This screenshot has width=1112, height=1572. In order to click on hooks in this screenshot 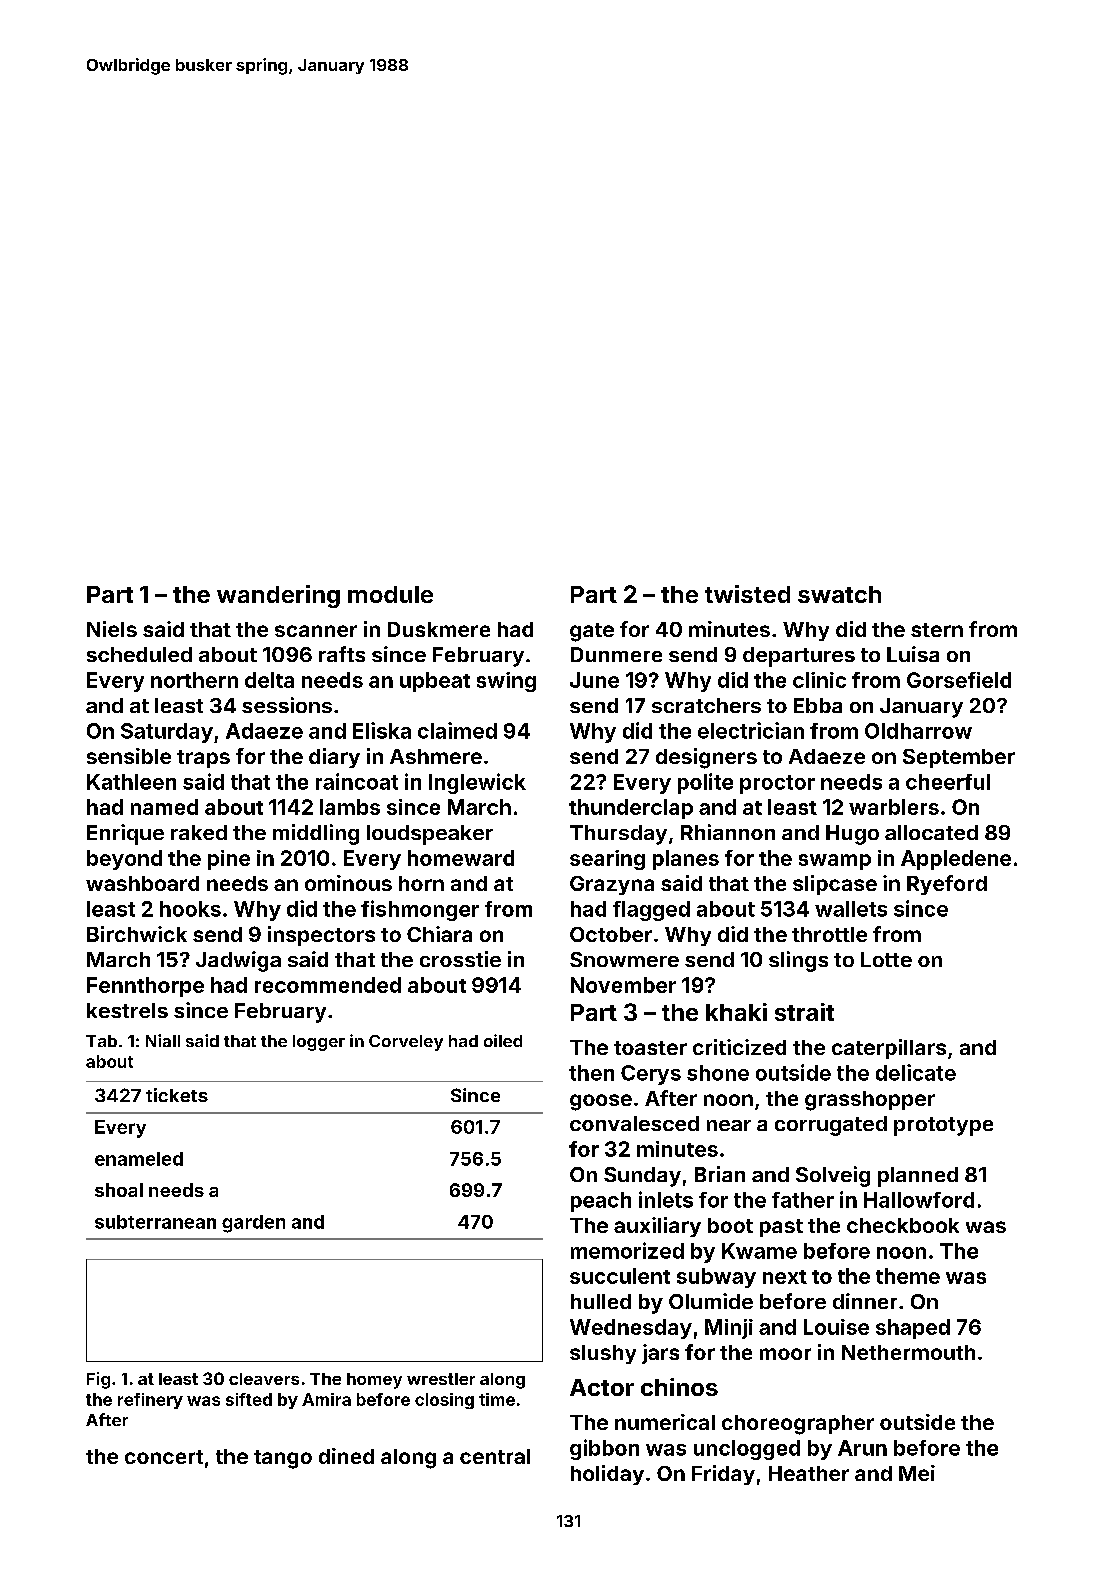, I will do `click(190, 909)`.
